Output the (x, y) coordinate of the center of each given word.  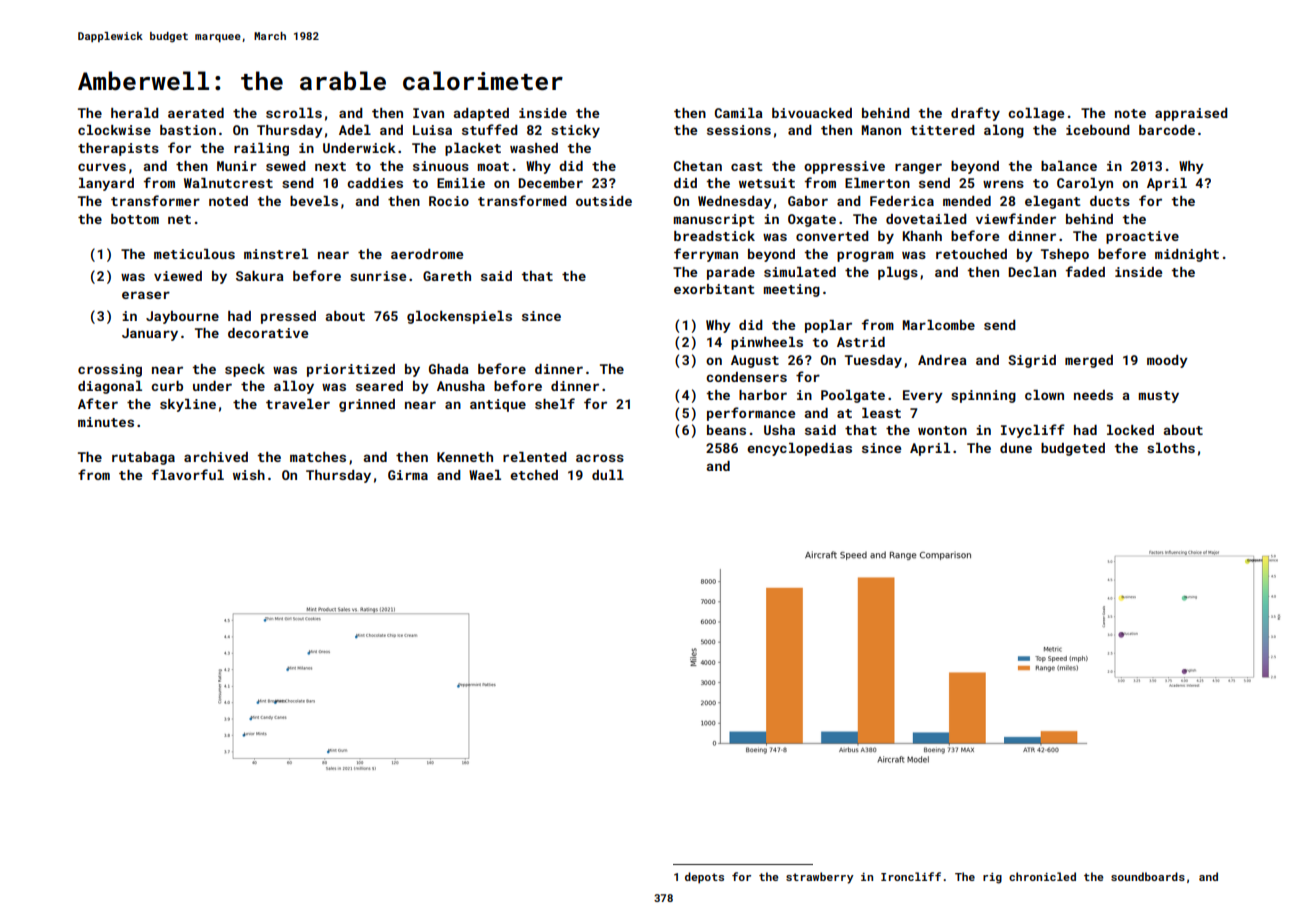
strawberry (820, 878)
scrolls (294, 113)
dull (608, 475)
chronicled (1042, 876)
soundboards (1148, 876)
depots (704, 878)
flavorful (188, 474)
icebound (1098, 130)
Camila (739, 113)
